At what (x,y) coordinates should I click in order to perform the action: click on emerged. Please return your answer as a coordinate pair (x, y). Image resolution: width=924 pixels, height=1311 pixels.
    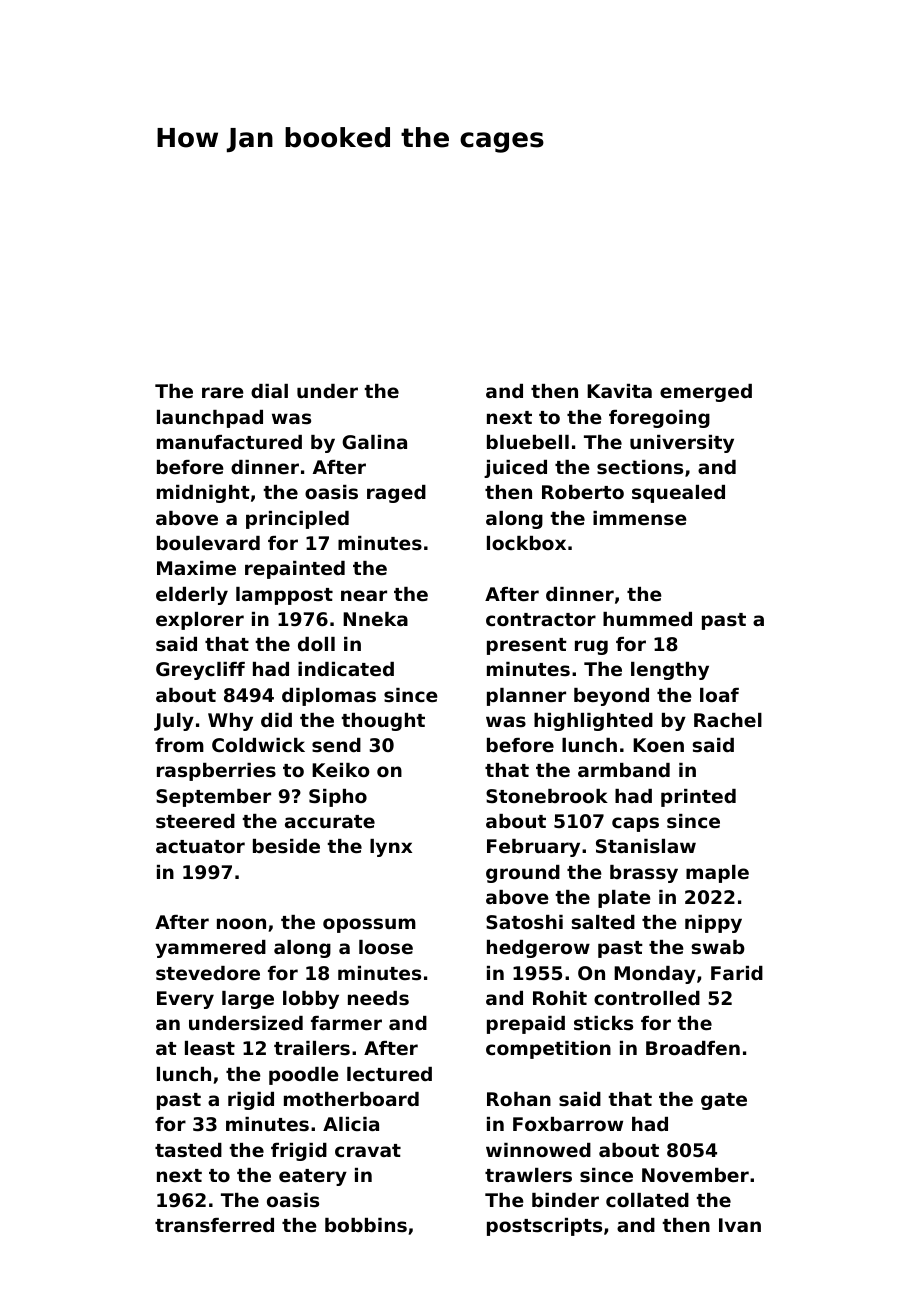
    Looking at the image, I should click on (706, 393).
